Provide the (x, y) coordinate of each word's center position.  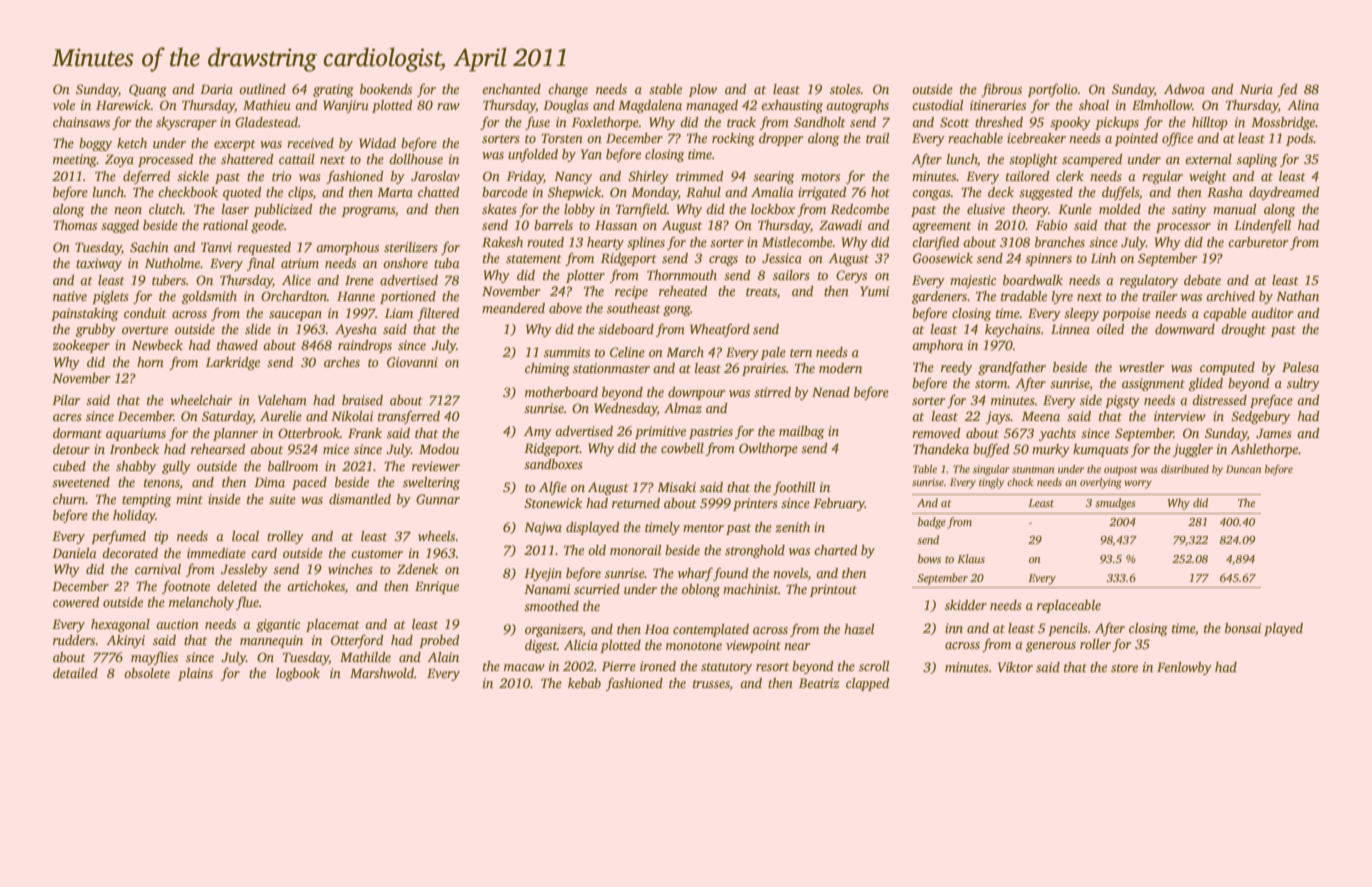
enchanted (511, 89)
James (1274, 433)
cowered (76, 602)
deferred (146, 177)
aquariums (136, 434)
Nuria (1256, 89)
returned (636, 503)
